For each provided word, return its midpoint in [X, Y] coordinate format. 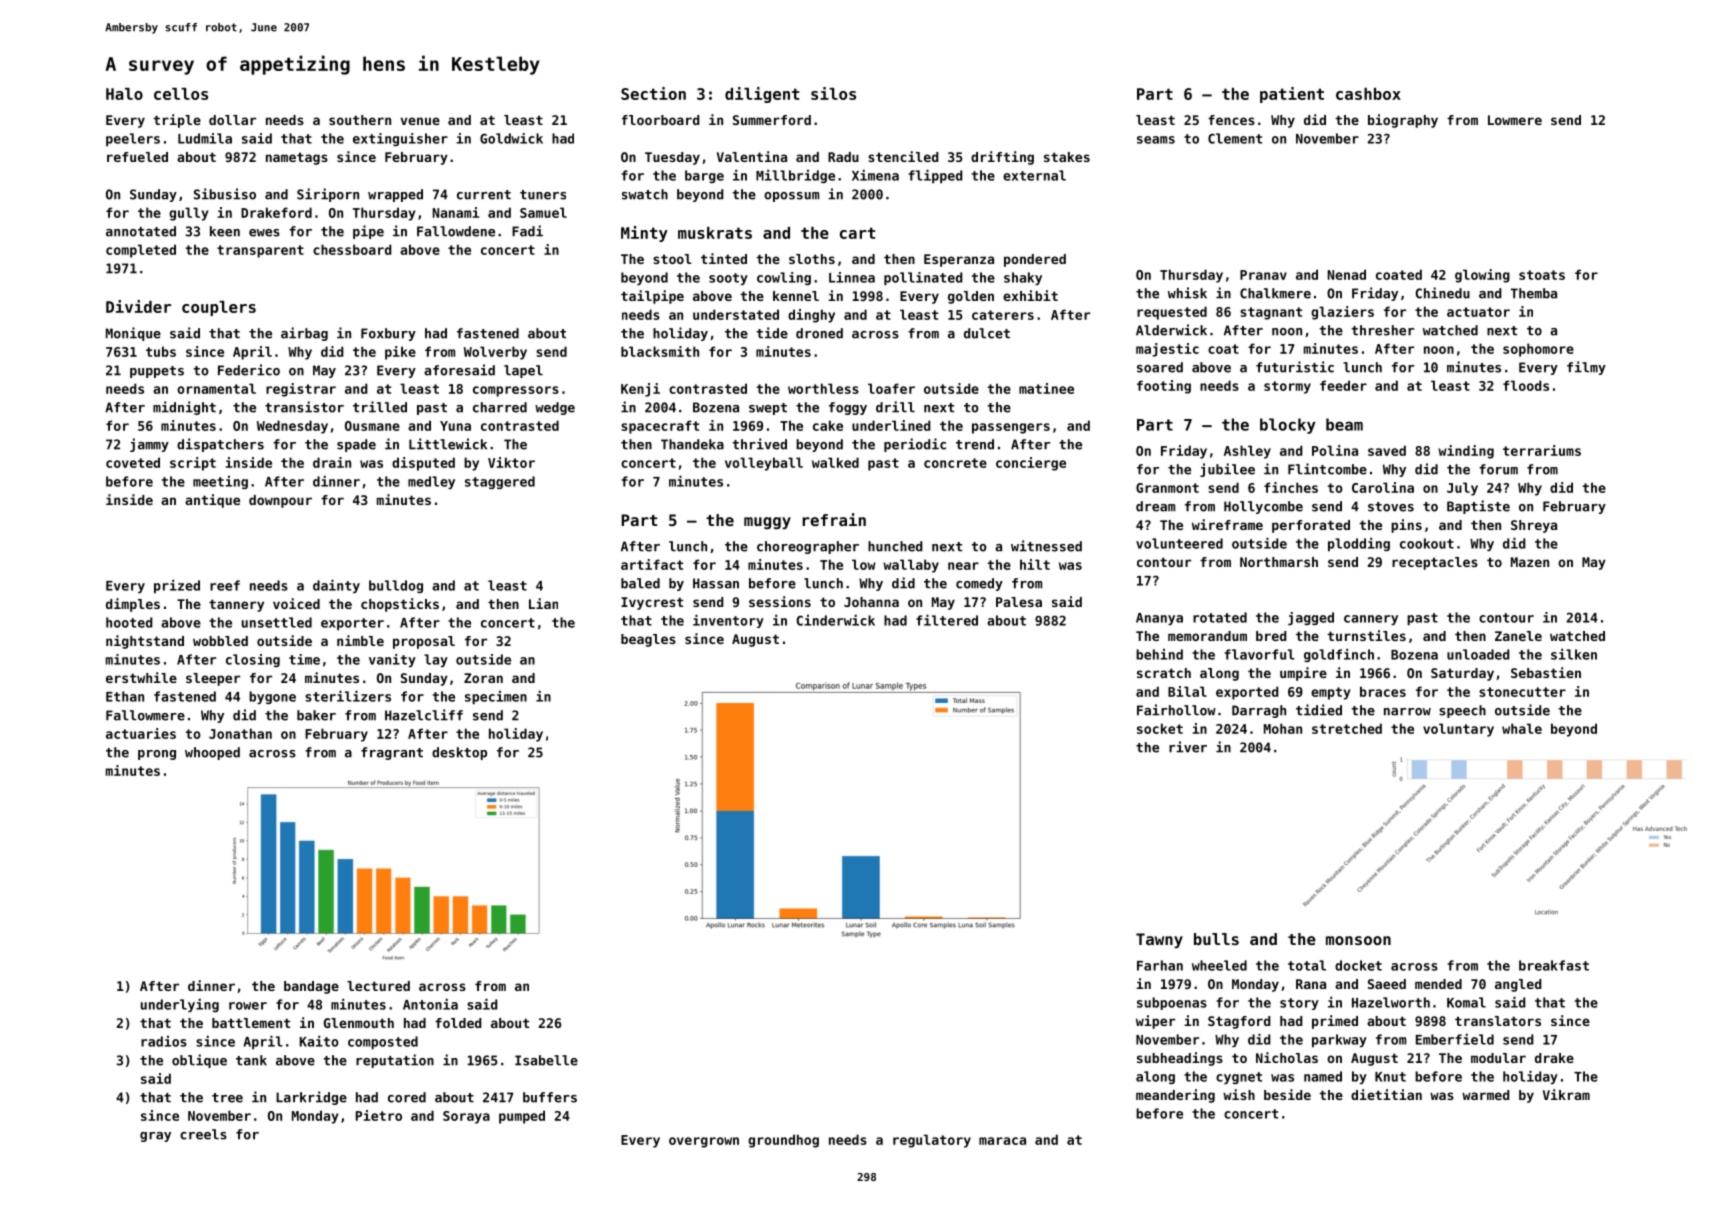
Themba [1534, 293]
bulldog [396, 586]
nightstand [145, 642]
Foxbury [388, 334]
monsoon [1358, 940]
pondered [1035, 260]
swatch [645, 194]
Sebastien [1546, 672]
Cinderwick [835, 620]
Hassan [716, 583]
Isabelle [546, 1060]
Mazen [1530, 562]
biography [1403, 121]
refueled [137, 157]
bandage [311, 987]
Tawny [1159, 941]
